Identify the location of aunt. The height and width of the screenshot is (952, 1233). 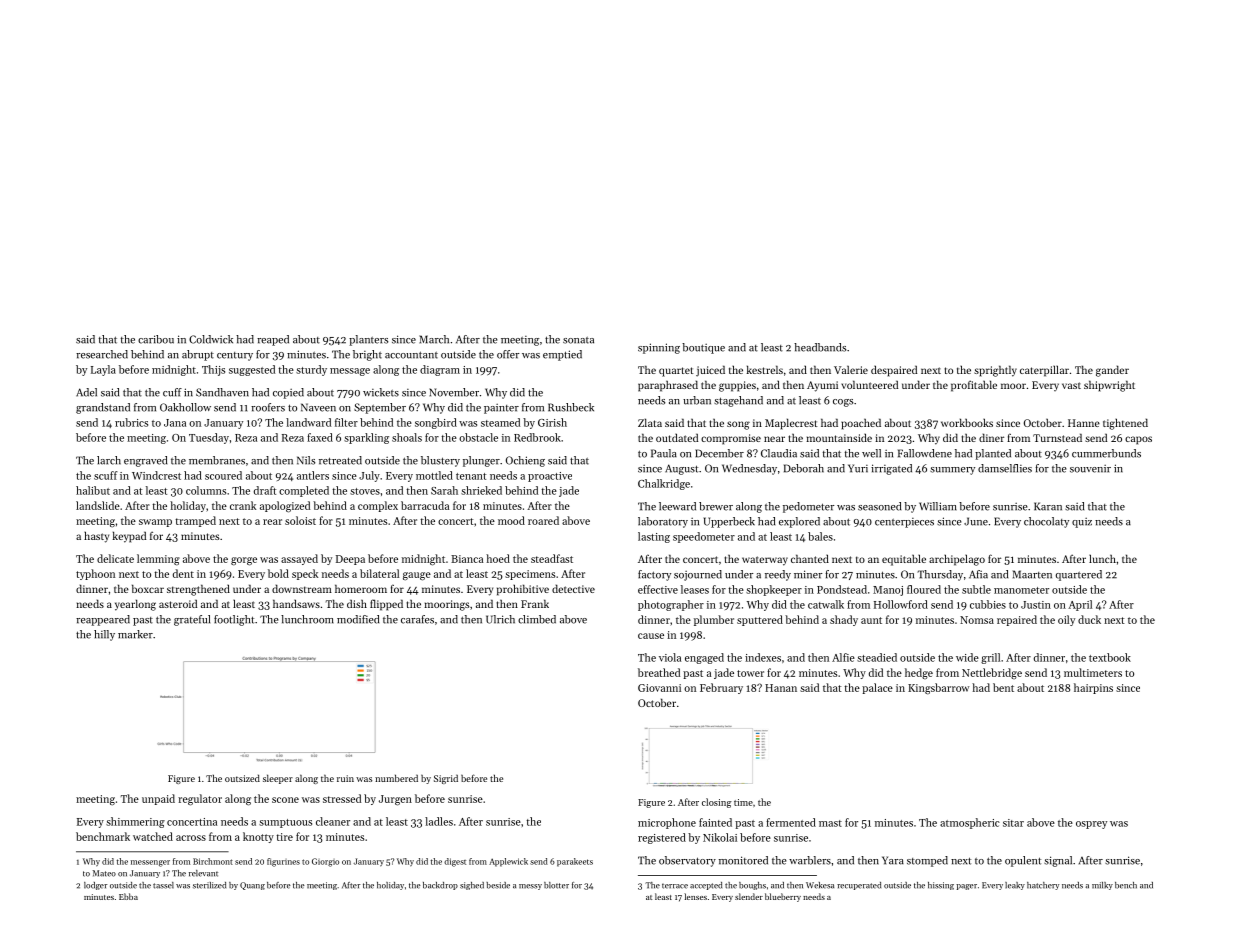
(871, 620).
